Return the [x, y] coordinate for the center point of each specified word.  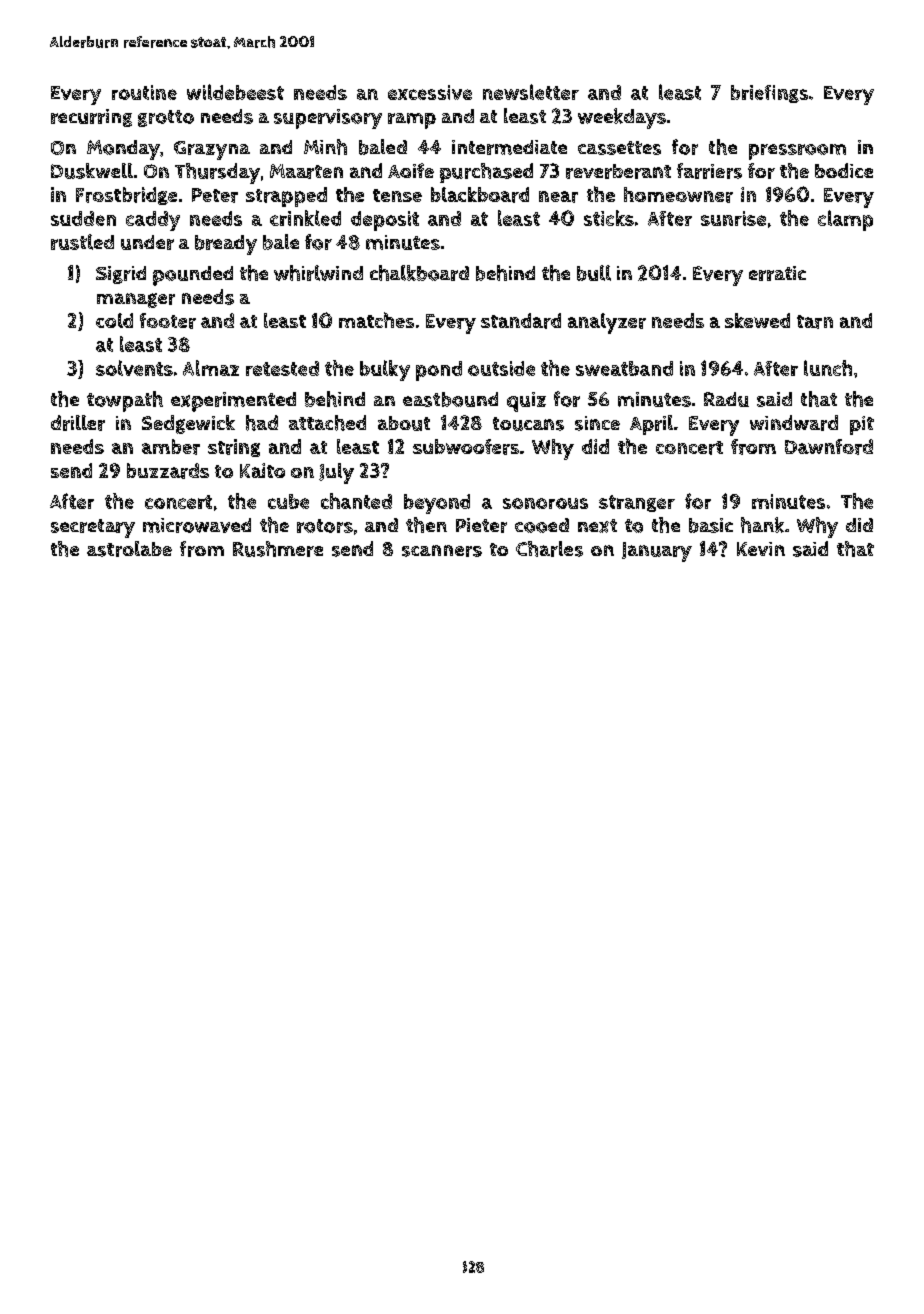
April [651, 425]
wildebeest [235, 92]
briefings [769, 94]
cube [288, 501]
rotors [325, 526]
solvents [134, 368]
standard [521, 321]
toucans [528, 424]
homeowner [678, 195]
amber [171, 447]
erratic [777, 273]
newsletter [531, 92]
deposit [385, 221]
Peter [215, 195]
